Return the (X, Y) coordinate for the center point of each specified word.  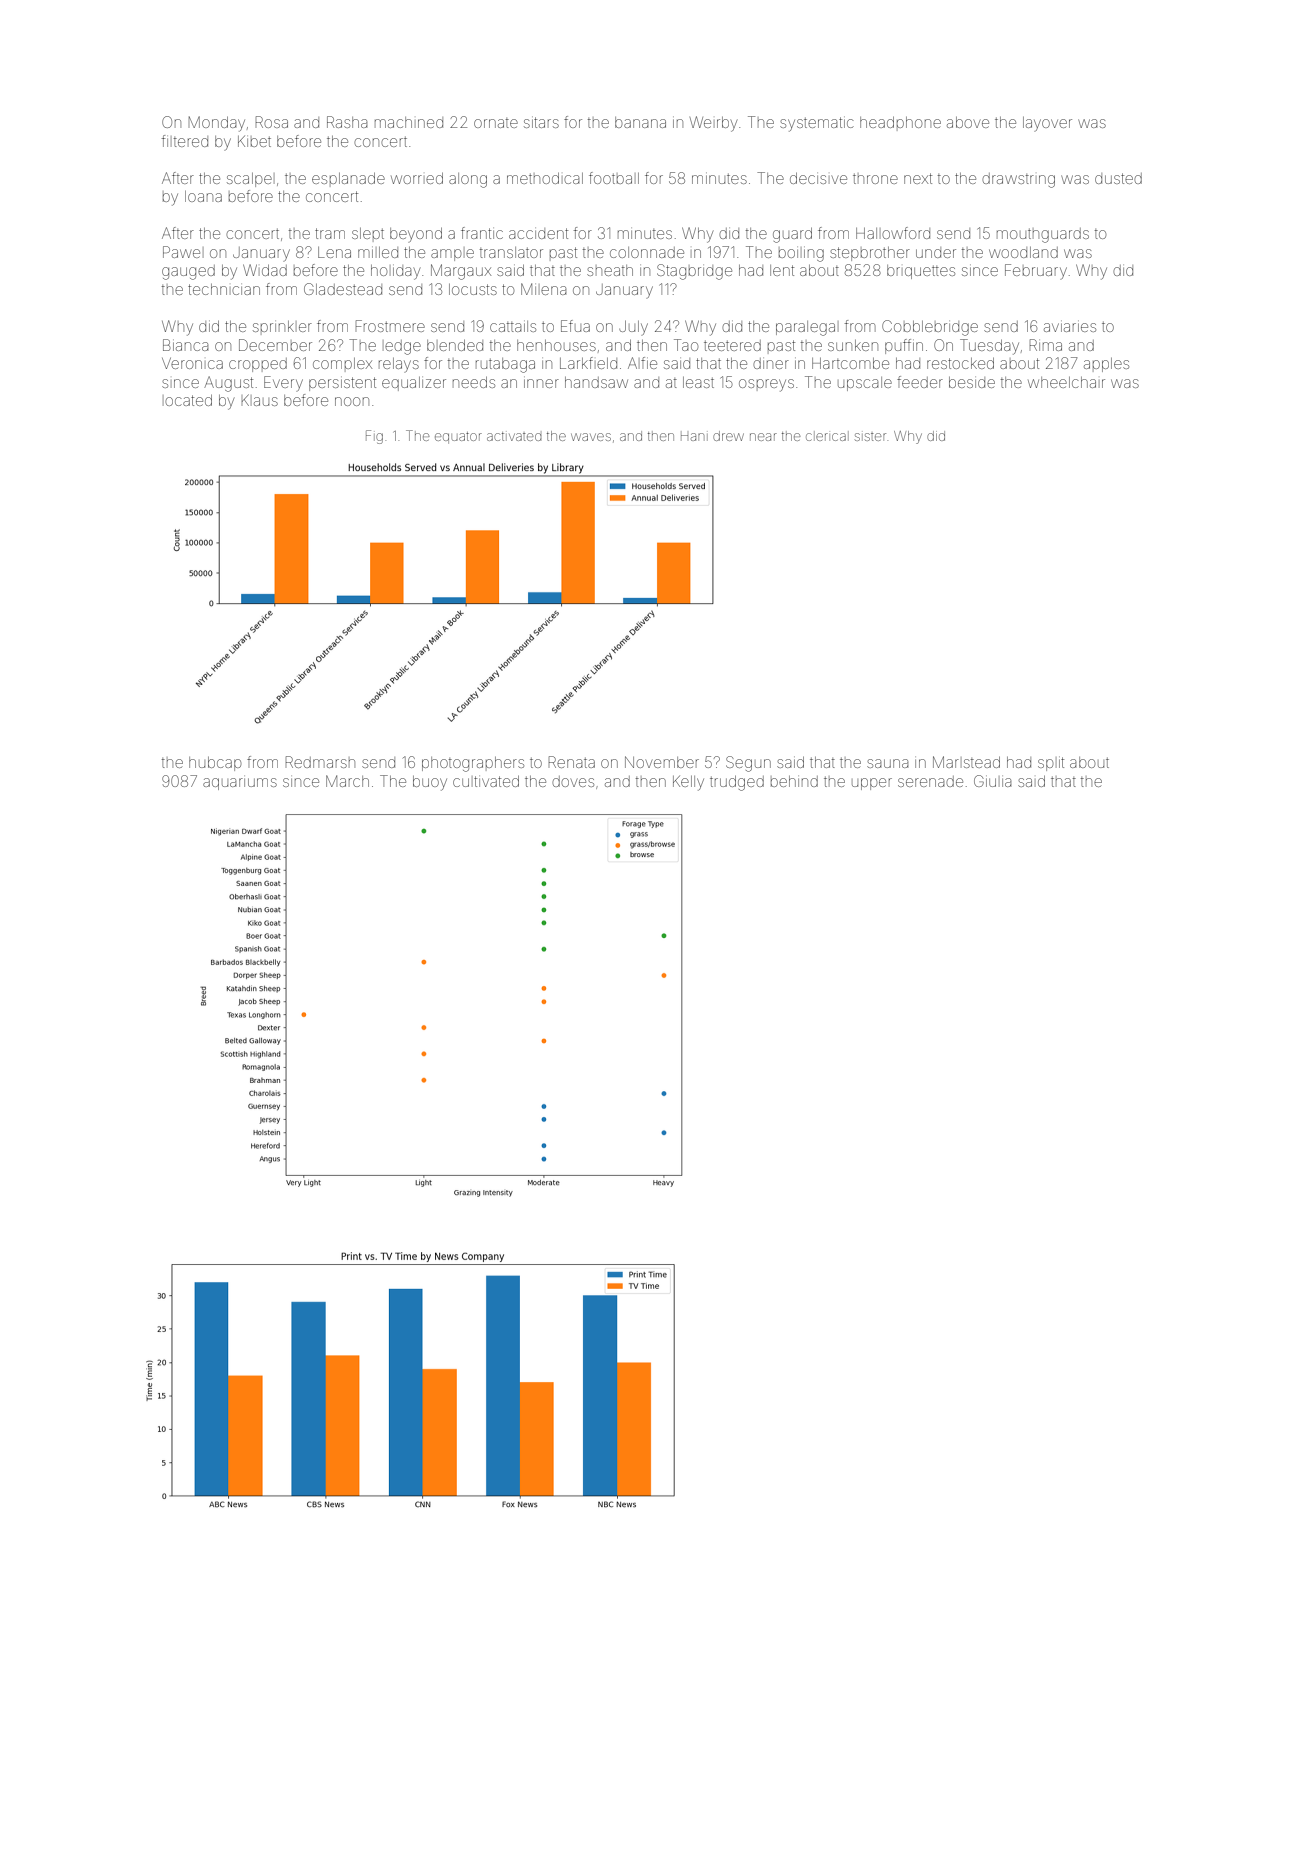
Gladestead (343, 289)
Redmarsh (320, 762)
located (188, 400)
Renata (571, 762)
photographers (473, 764)
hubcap (215, 764)
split (1051, 764)
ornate (496, 123)
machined (409, 122)
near (763, 437)
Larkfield (588, 363)
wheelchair (1066, 382)
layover (1047, 124)
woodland (1023, 252)
